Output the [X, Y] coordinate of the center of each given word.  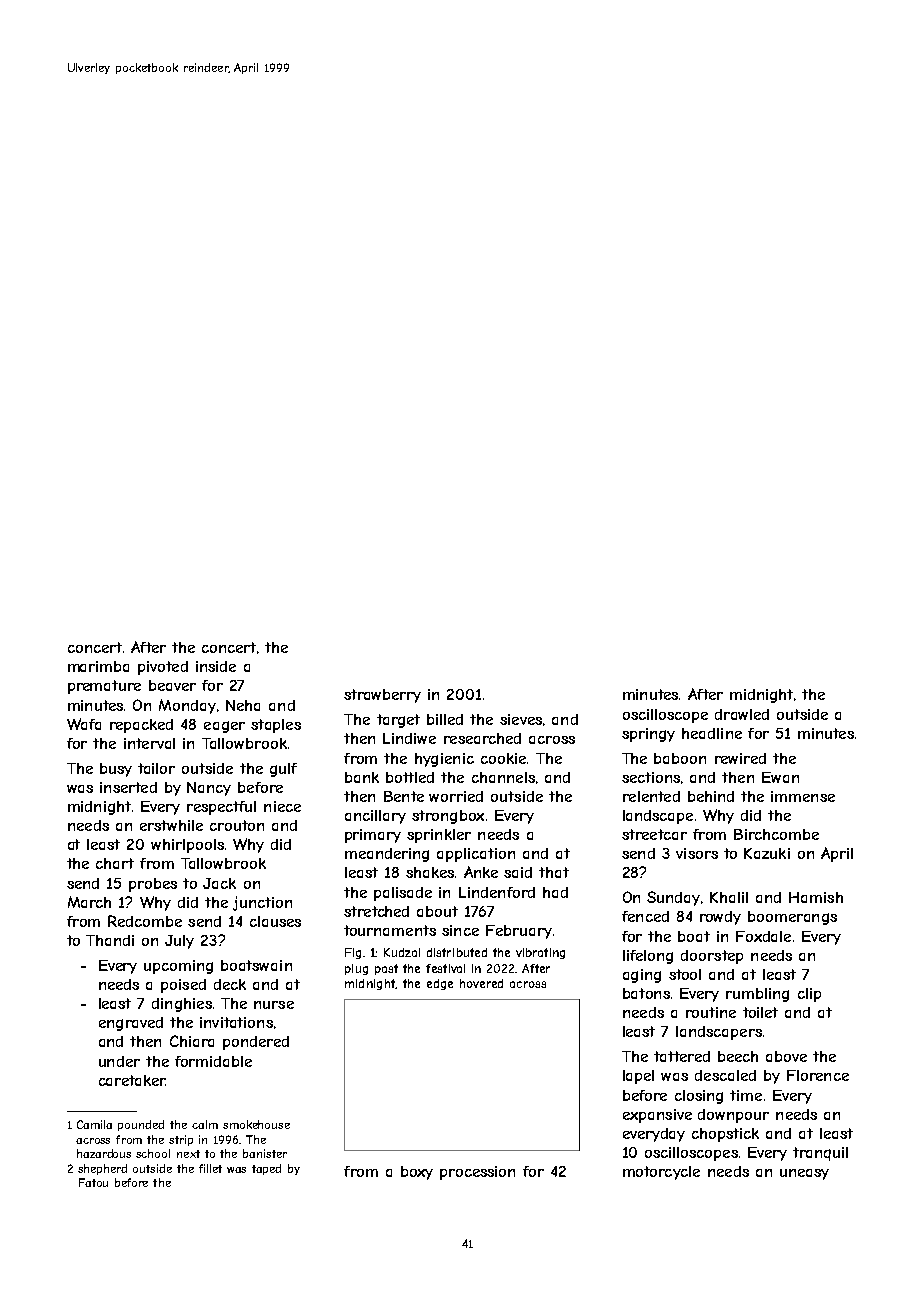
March [89, 902]
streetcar [654, 834]
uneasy [804, 1174]
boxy [417, 1173]
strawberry [382, 696]
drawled [742, 714]
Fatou [93, 1182]
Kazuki [767, 853]
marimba [98, 666]
